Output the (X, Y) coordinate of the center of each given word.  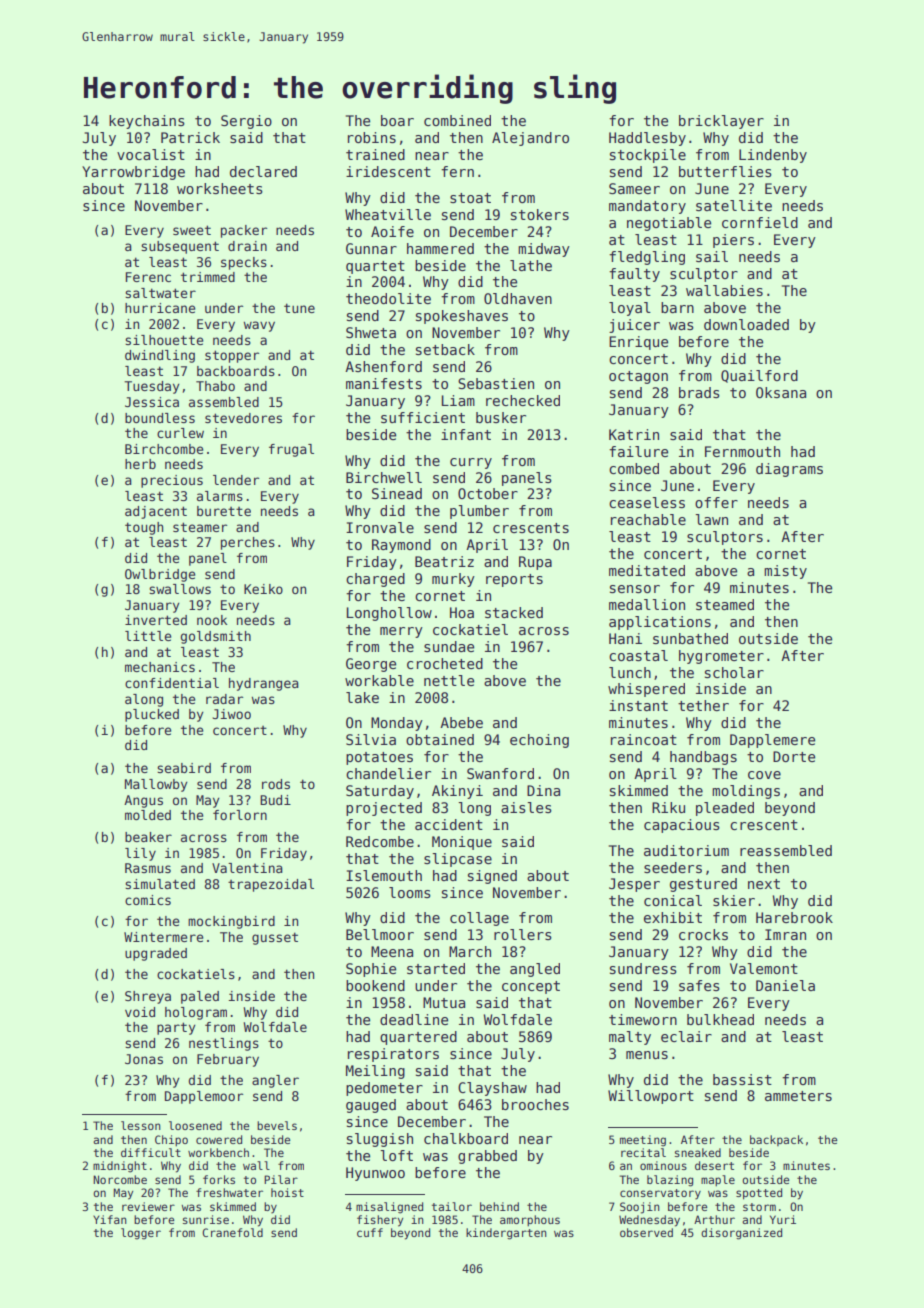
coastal (638, 655)
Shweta (371, 332)
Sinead (397, 493)
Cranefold (232, 1232)
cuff (370, 1232)
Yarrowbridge (133, 173)
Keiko (263, 589)
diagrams (789, 470)
